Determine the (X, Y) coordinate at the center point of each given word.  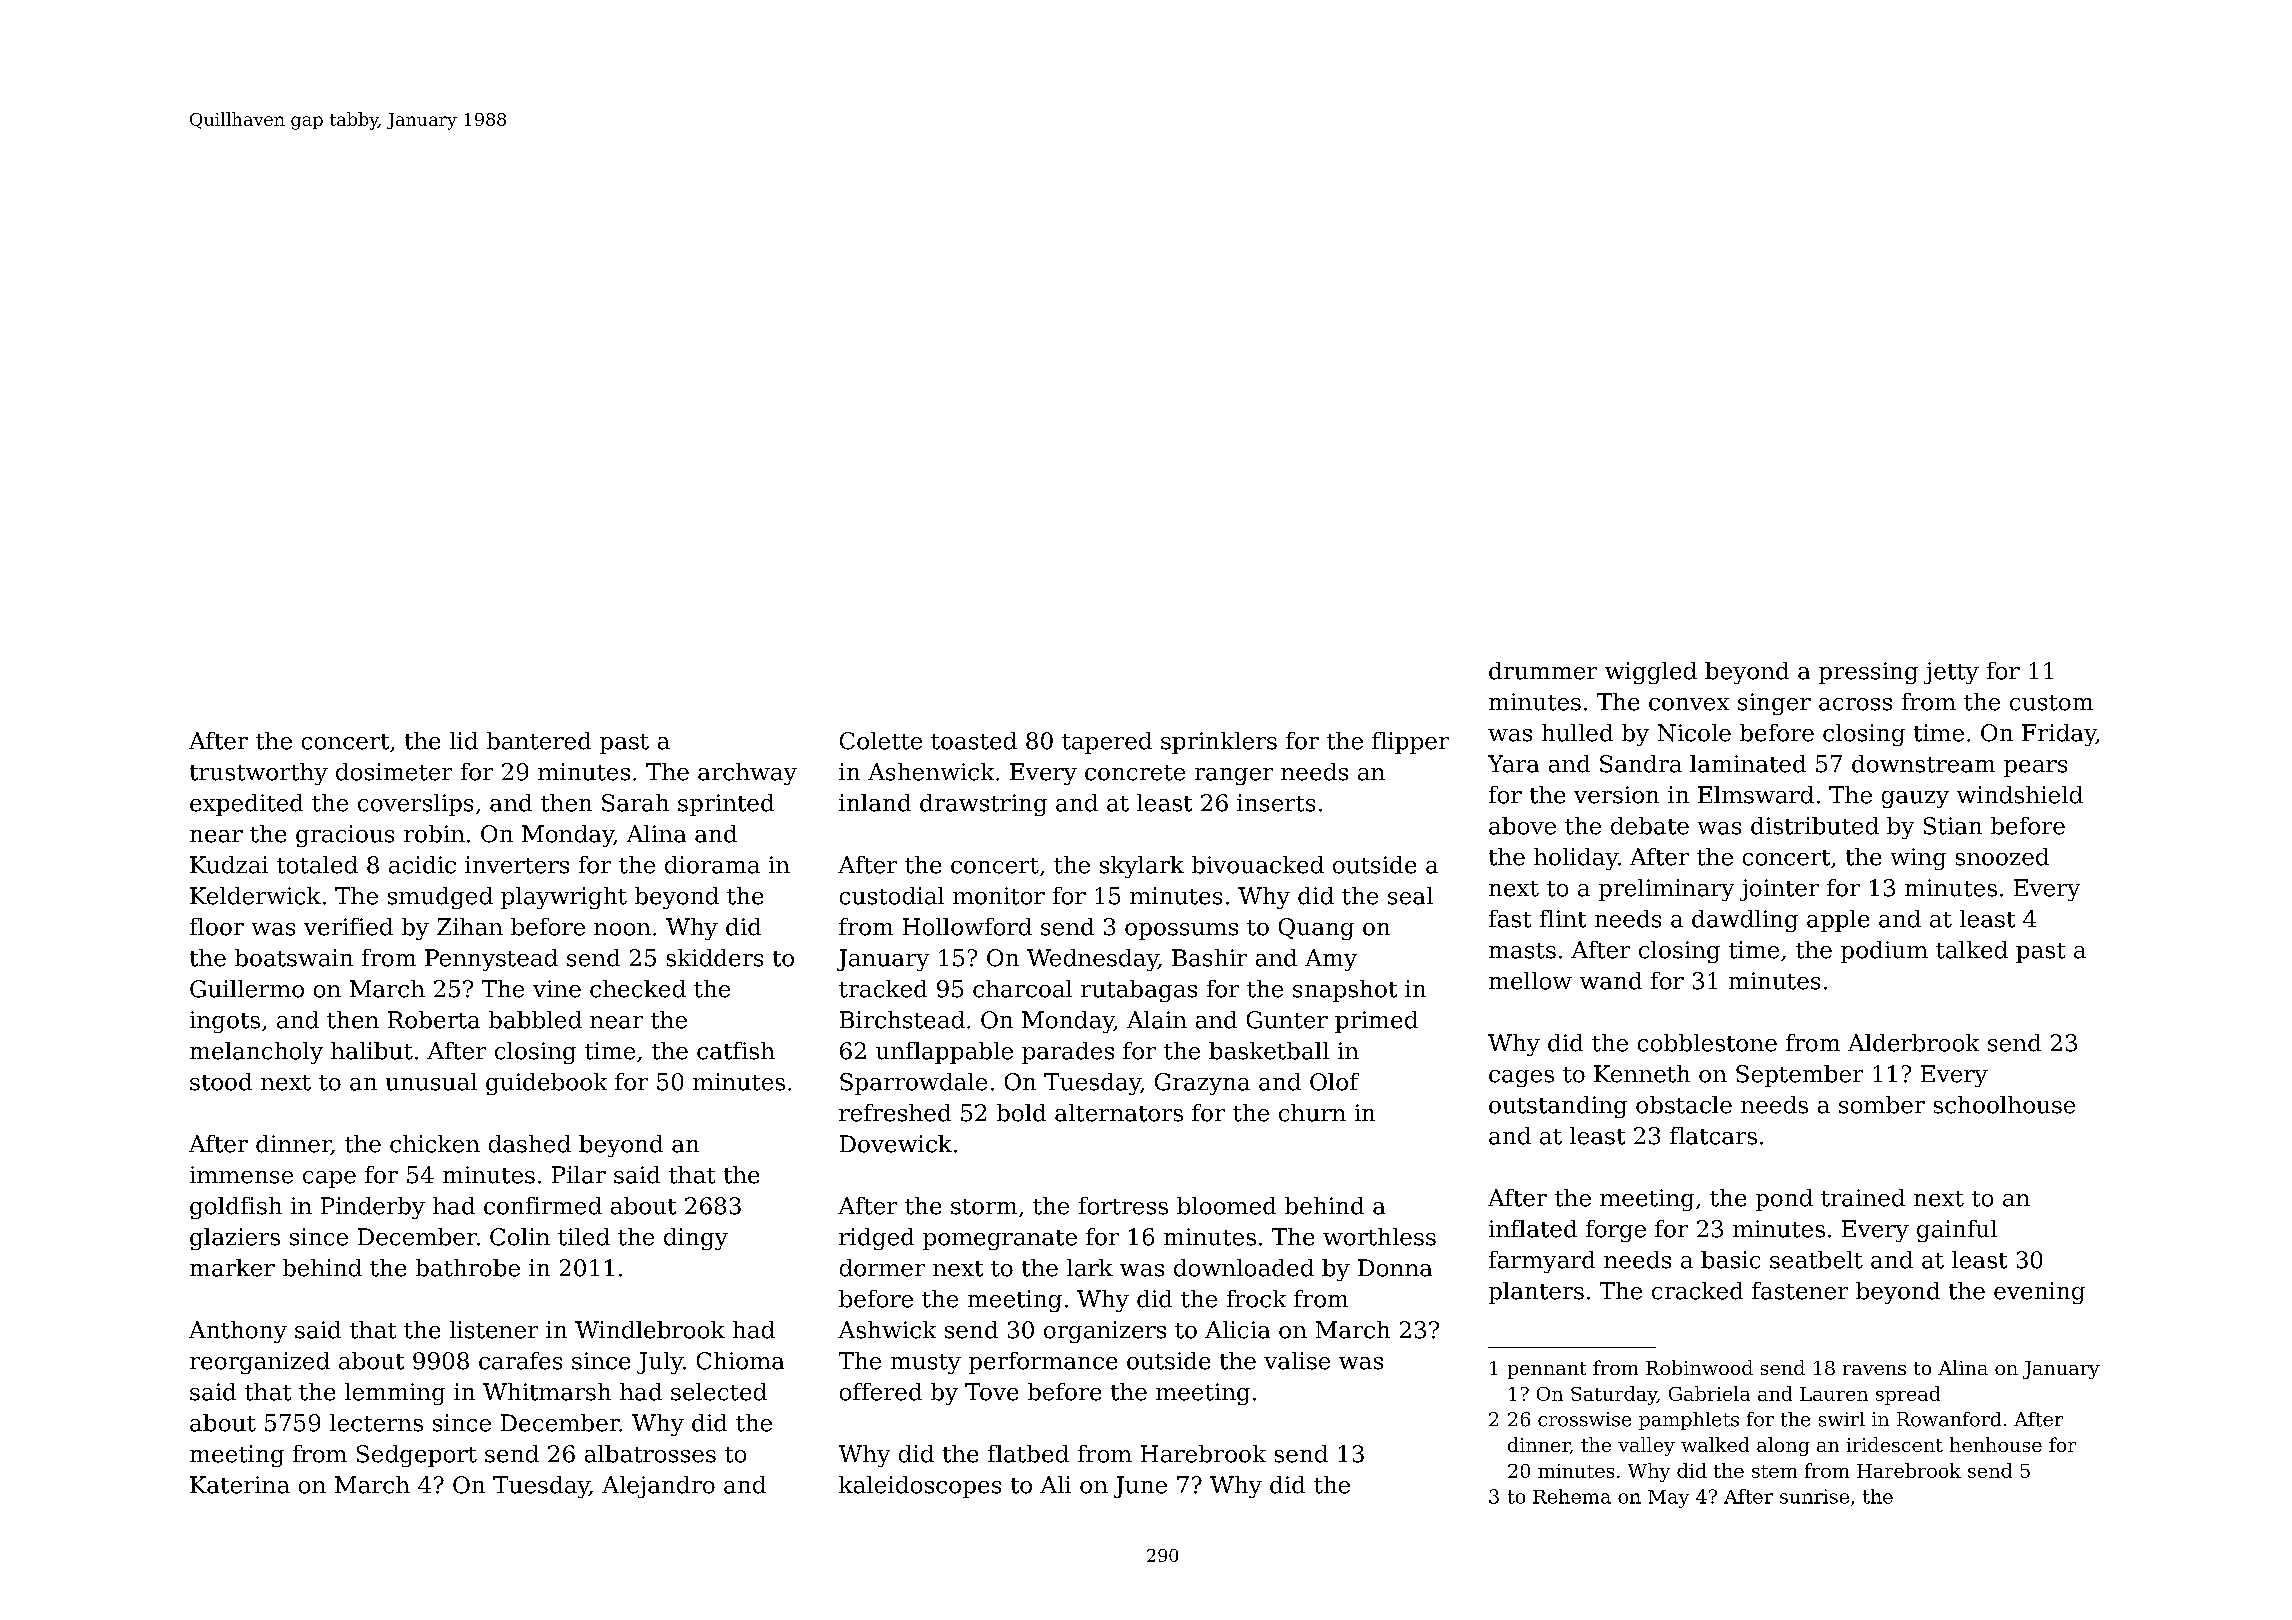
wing (1918, 859)
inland (875, 803)
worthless (1379, 1237)
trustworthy (259, 774)
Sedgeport (417, 1456)
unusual (431, 1082)
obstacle (1684, 1105)
